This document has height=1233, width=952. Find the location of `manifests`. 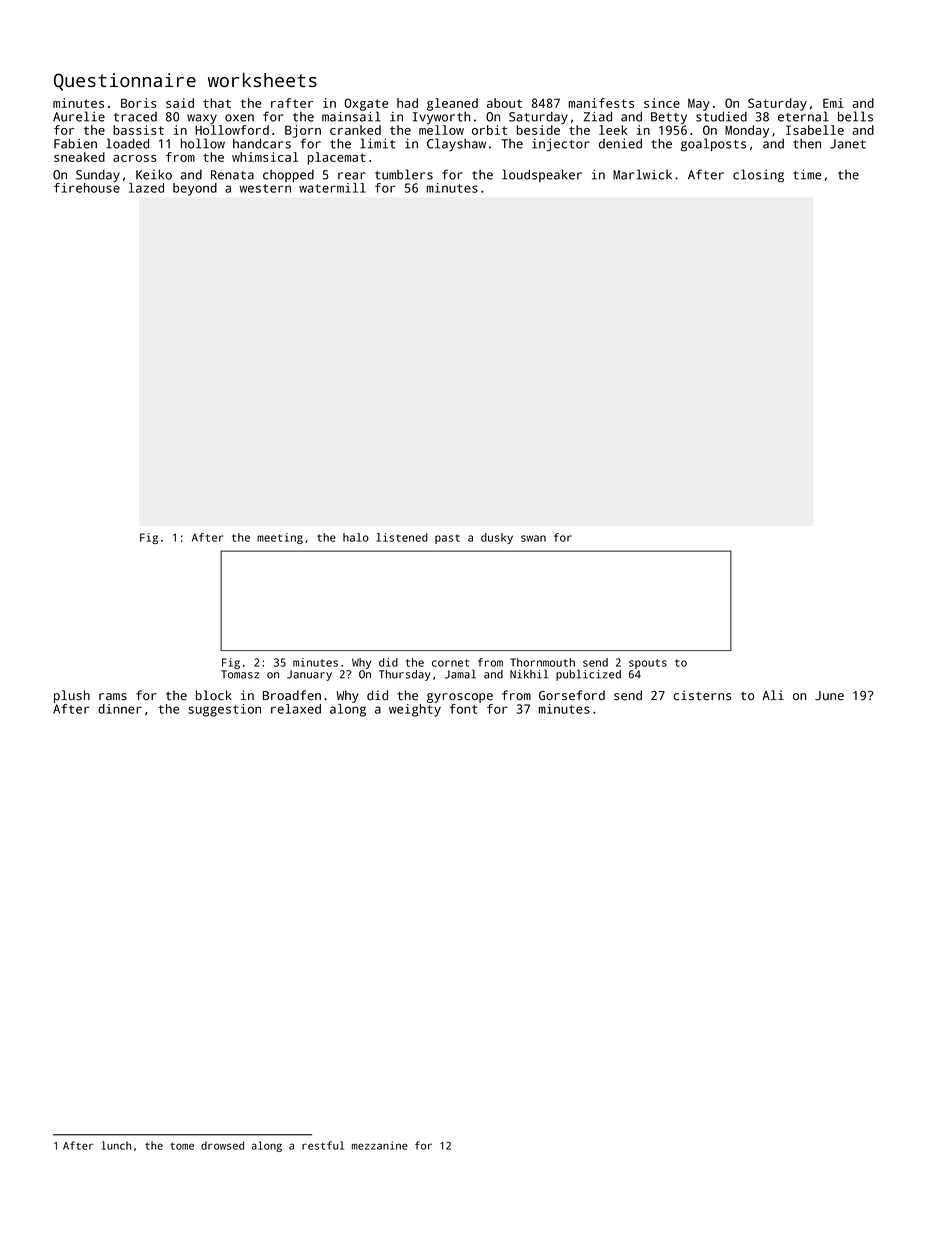

manifests is located at coordinates (601, 103).
